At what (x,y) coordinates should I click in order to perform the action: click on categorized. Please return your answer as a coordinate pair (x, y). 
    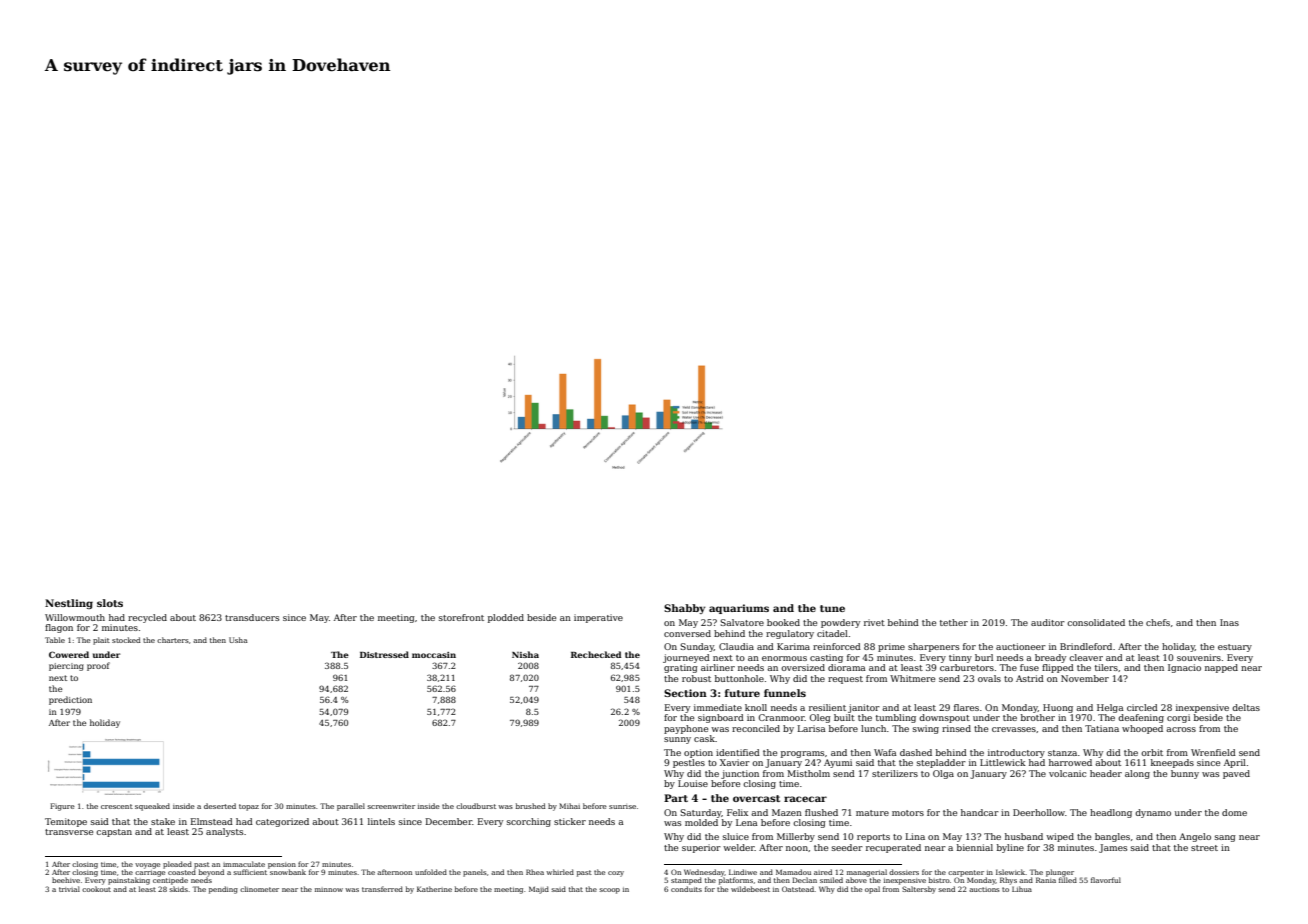
    Looking at the image, I should click on (282, 822).
